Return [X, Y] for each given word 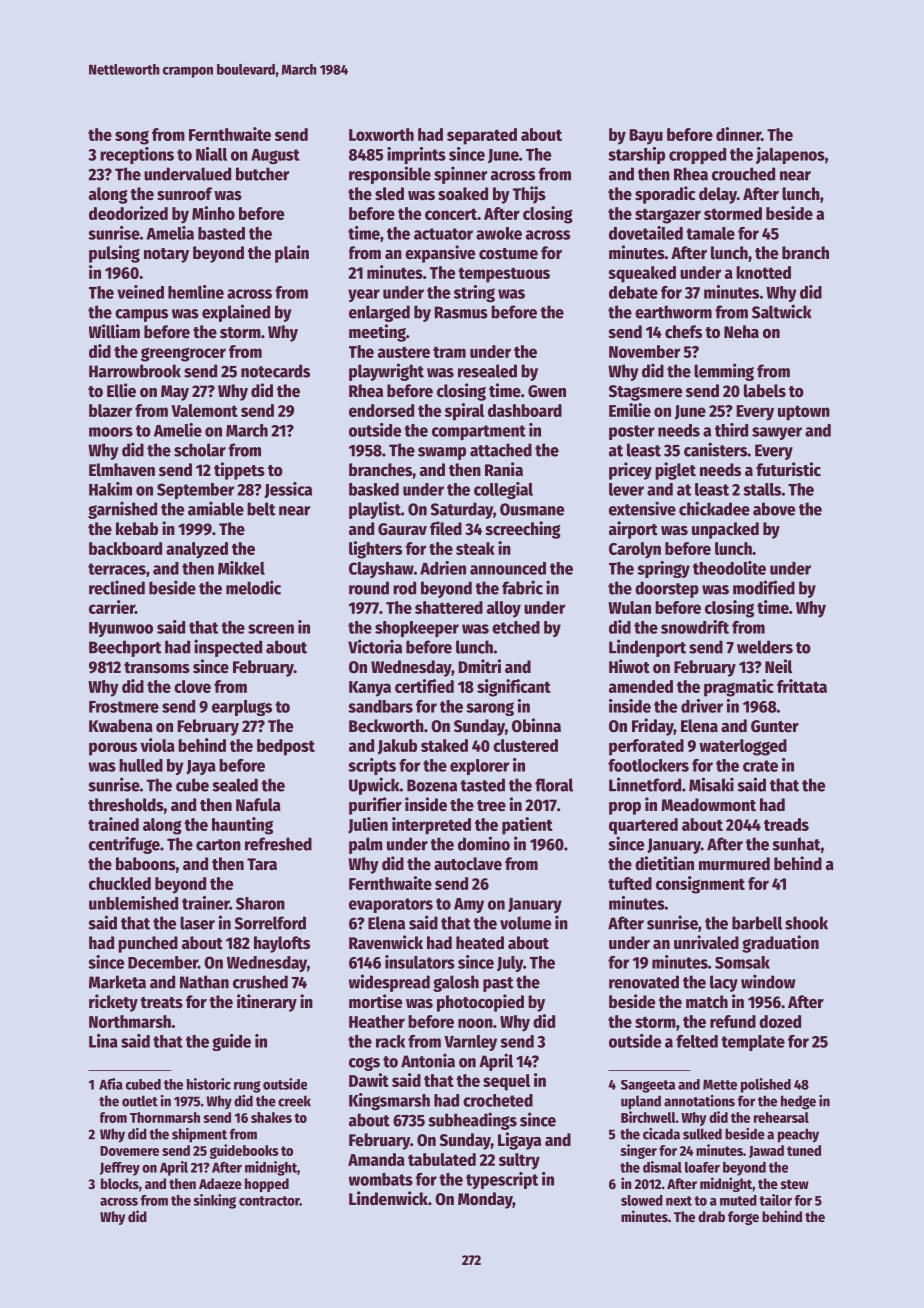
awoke [499, 233]
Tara [262, 864]
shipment [199, 1135]
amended [641, 686]
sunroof [184, 194]
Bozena [432, 785]
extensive [642, 508]
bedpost [286, 747]
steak [475, 548]
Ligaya [519, 1141]
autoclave [468, 864]
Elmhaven [122, 470]
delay [718, 195]
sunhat [797, 844]
